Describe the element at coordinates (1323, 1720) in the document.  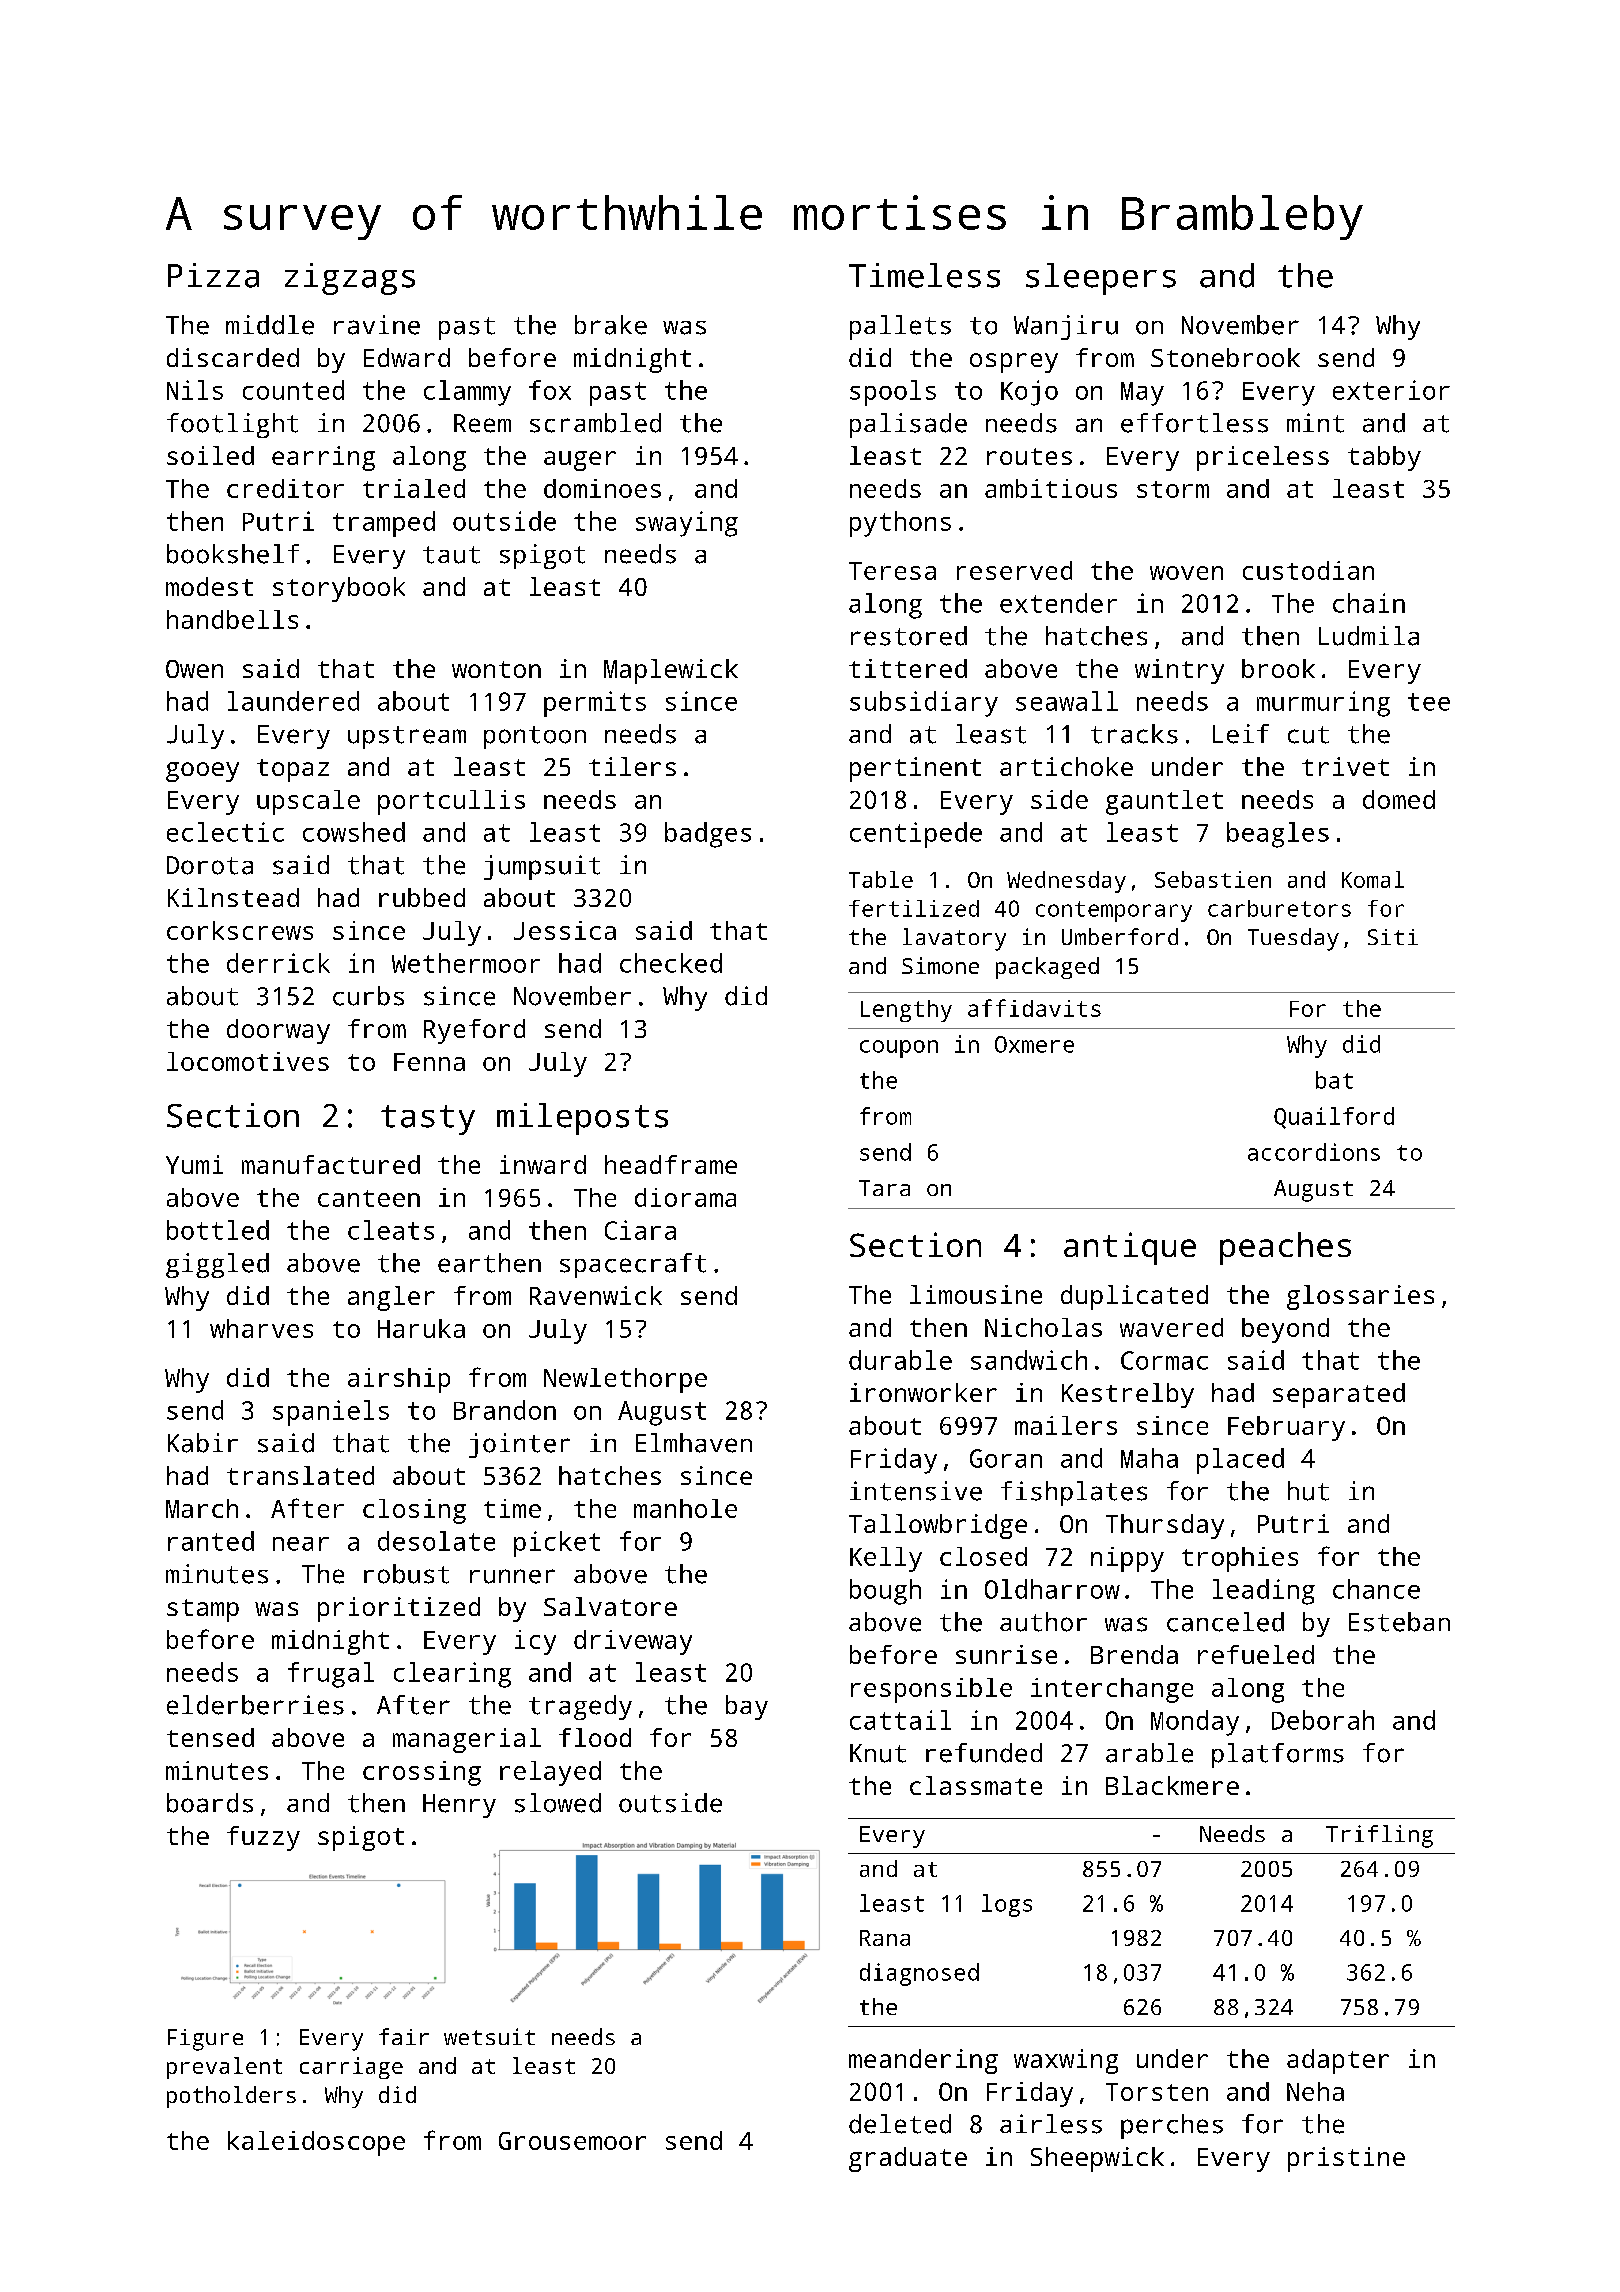
I see `Deborah` at that location.
